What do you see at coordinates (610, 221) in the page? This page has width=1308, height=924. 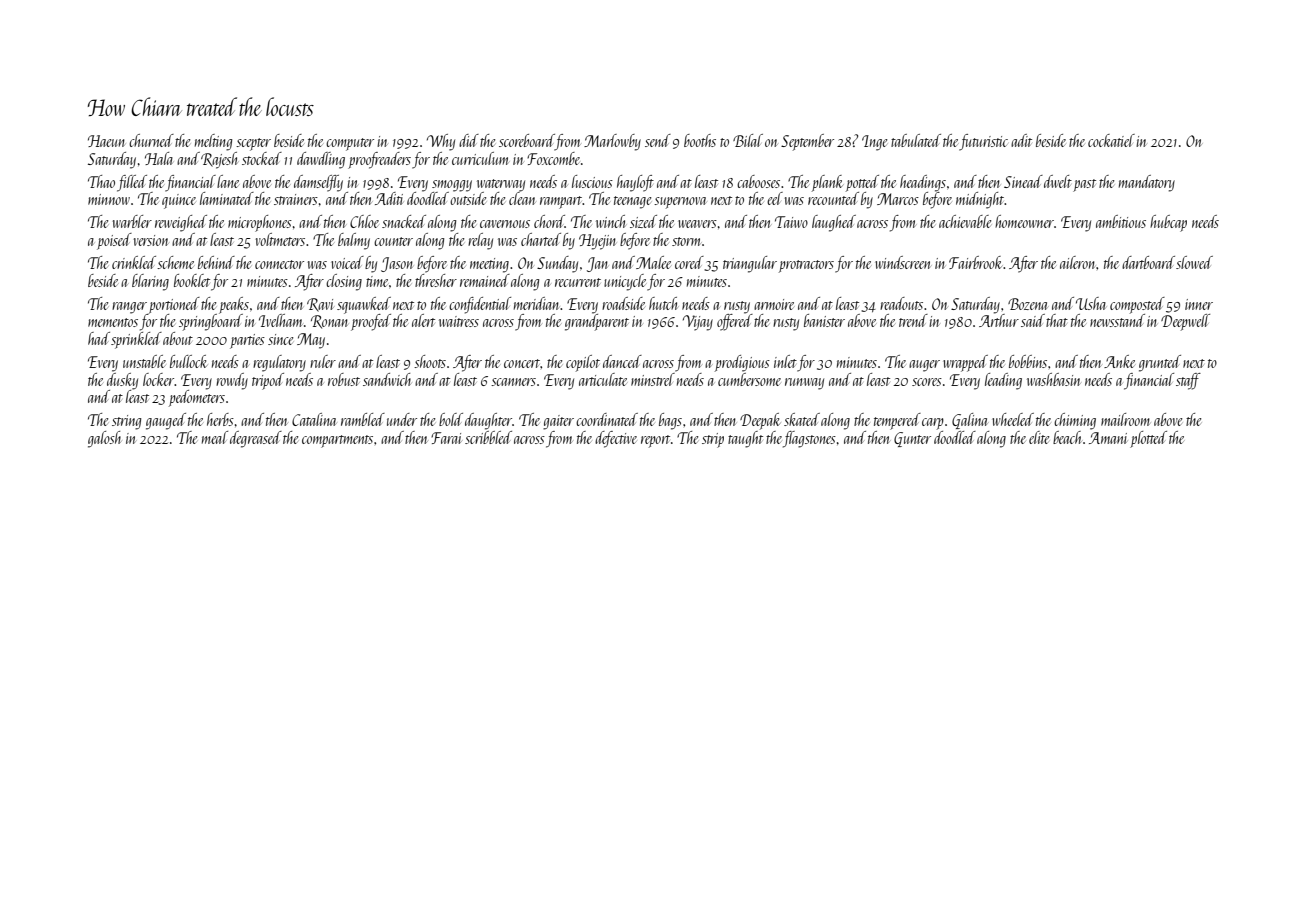 I see `winch` at bounding box center [610, 221].
